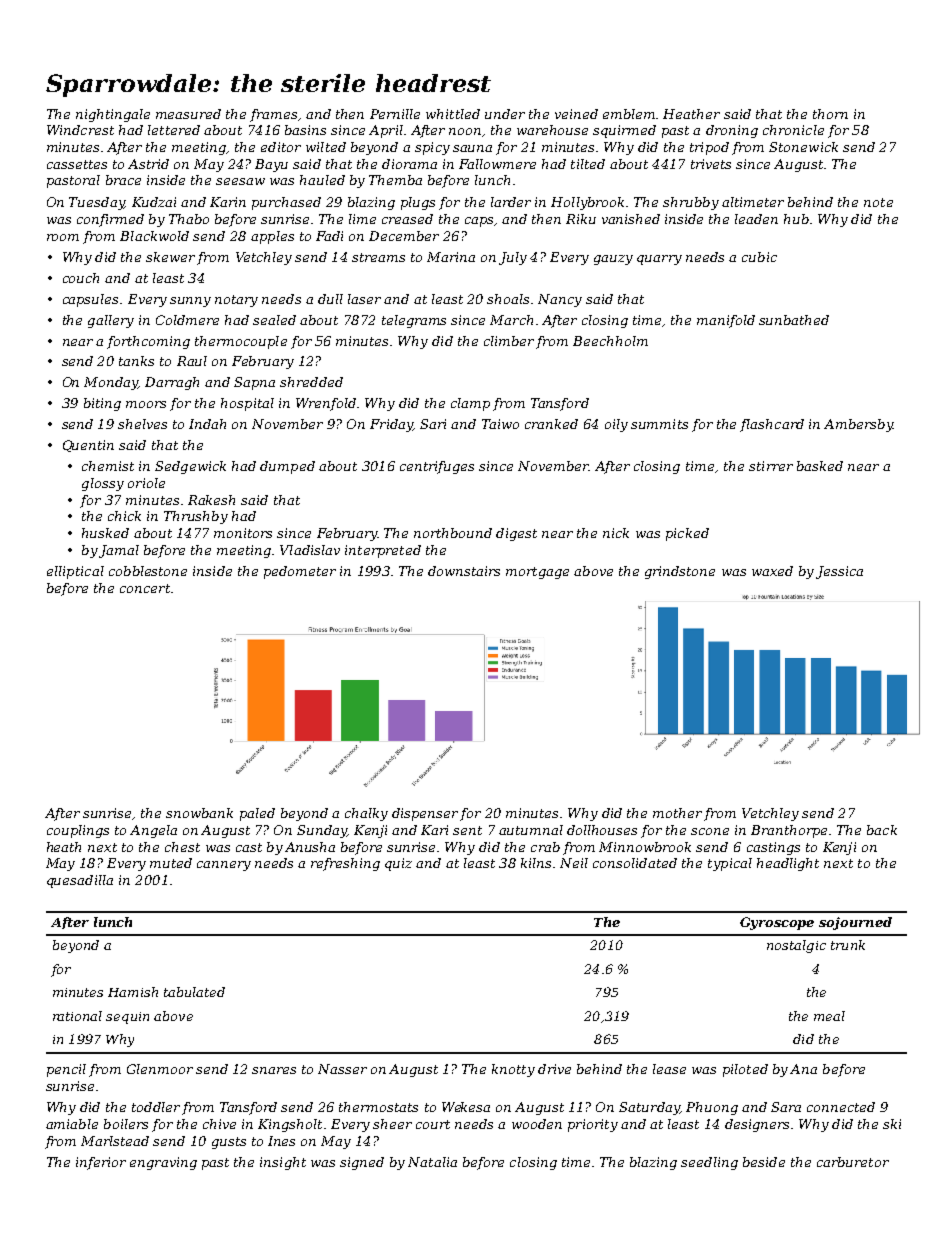  Describe the element at coordinates (78, 831) in the screenshot. I see `couplings` at that location.
